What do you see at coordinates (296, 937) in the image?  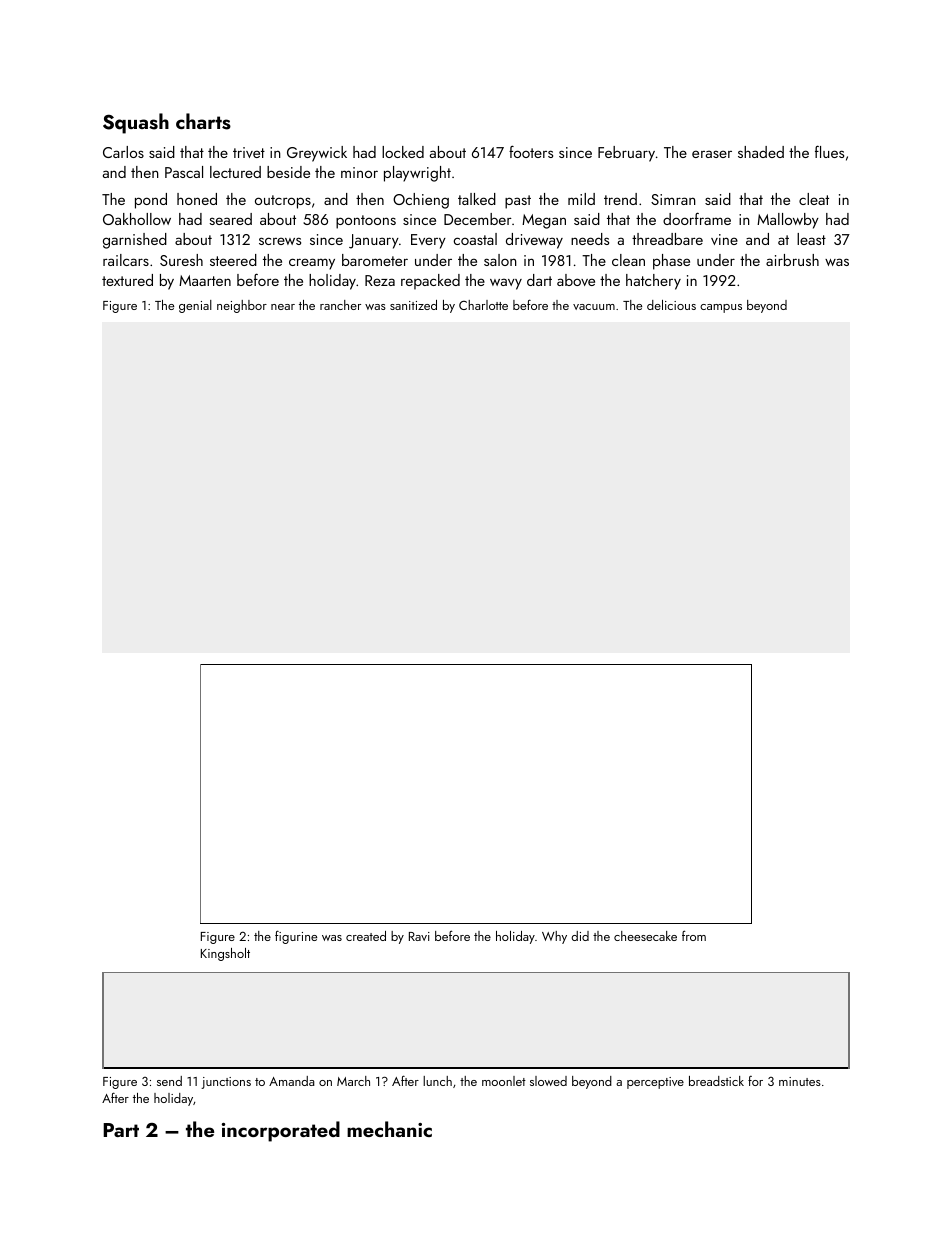 I see `figurine` at bounding box center [296, 937].
